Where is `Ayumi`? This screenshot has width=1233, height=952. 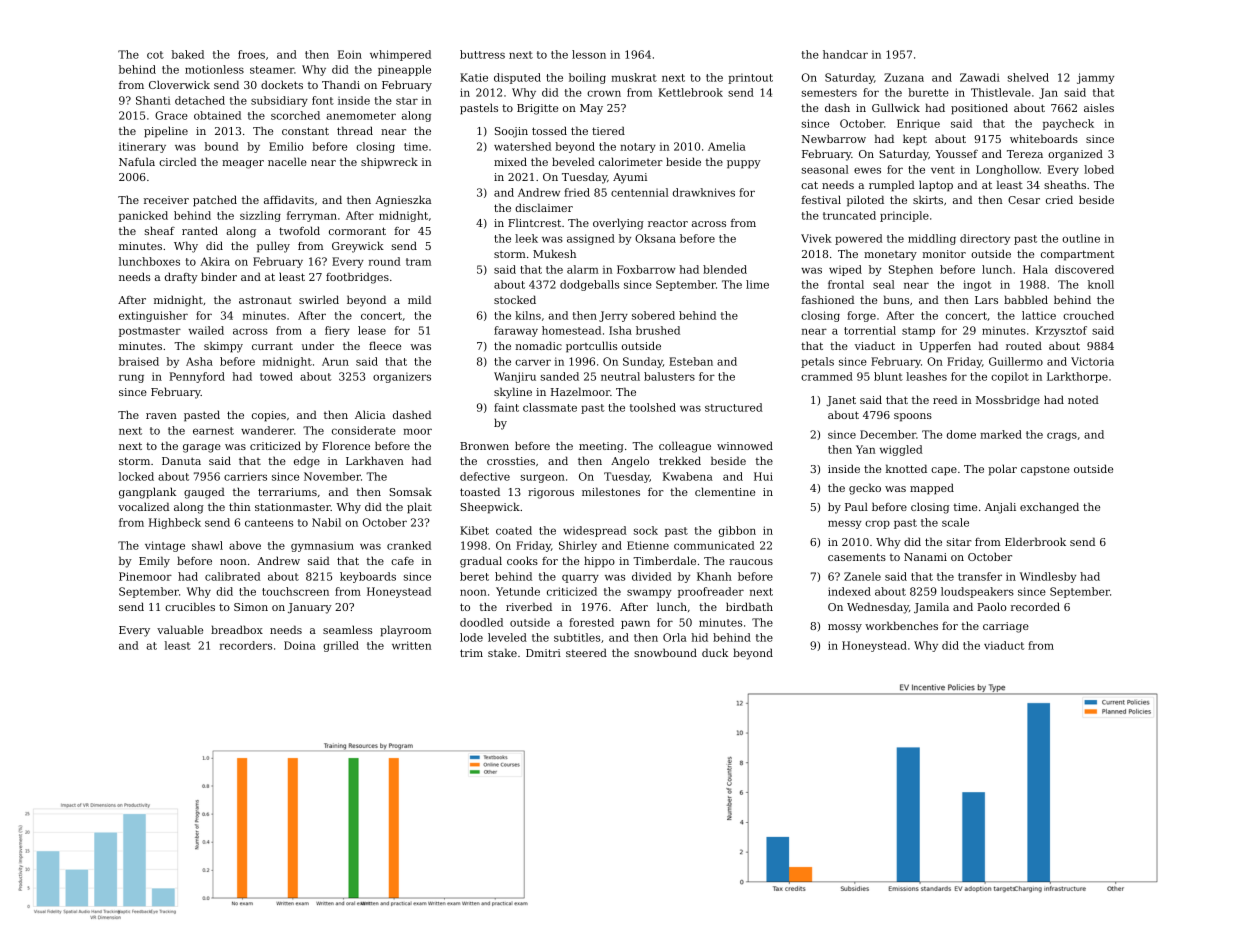 Ayumi is located at coordinates (630, 178).
